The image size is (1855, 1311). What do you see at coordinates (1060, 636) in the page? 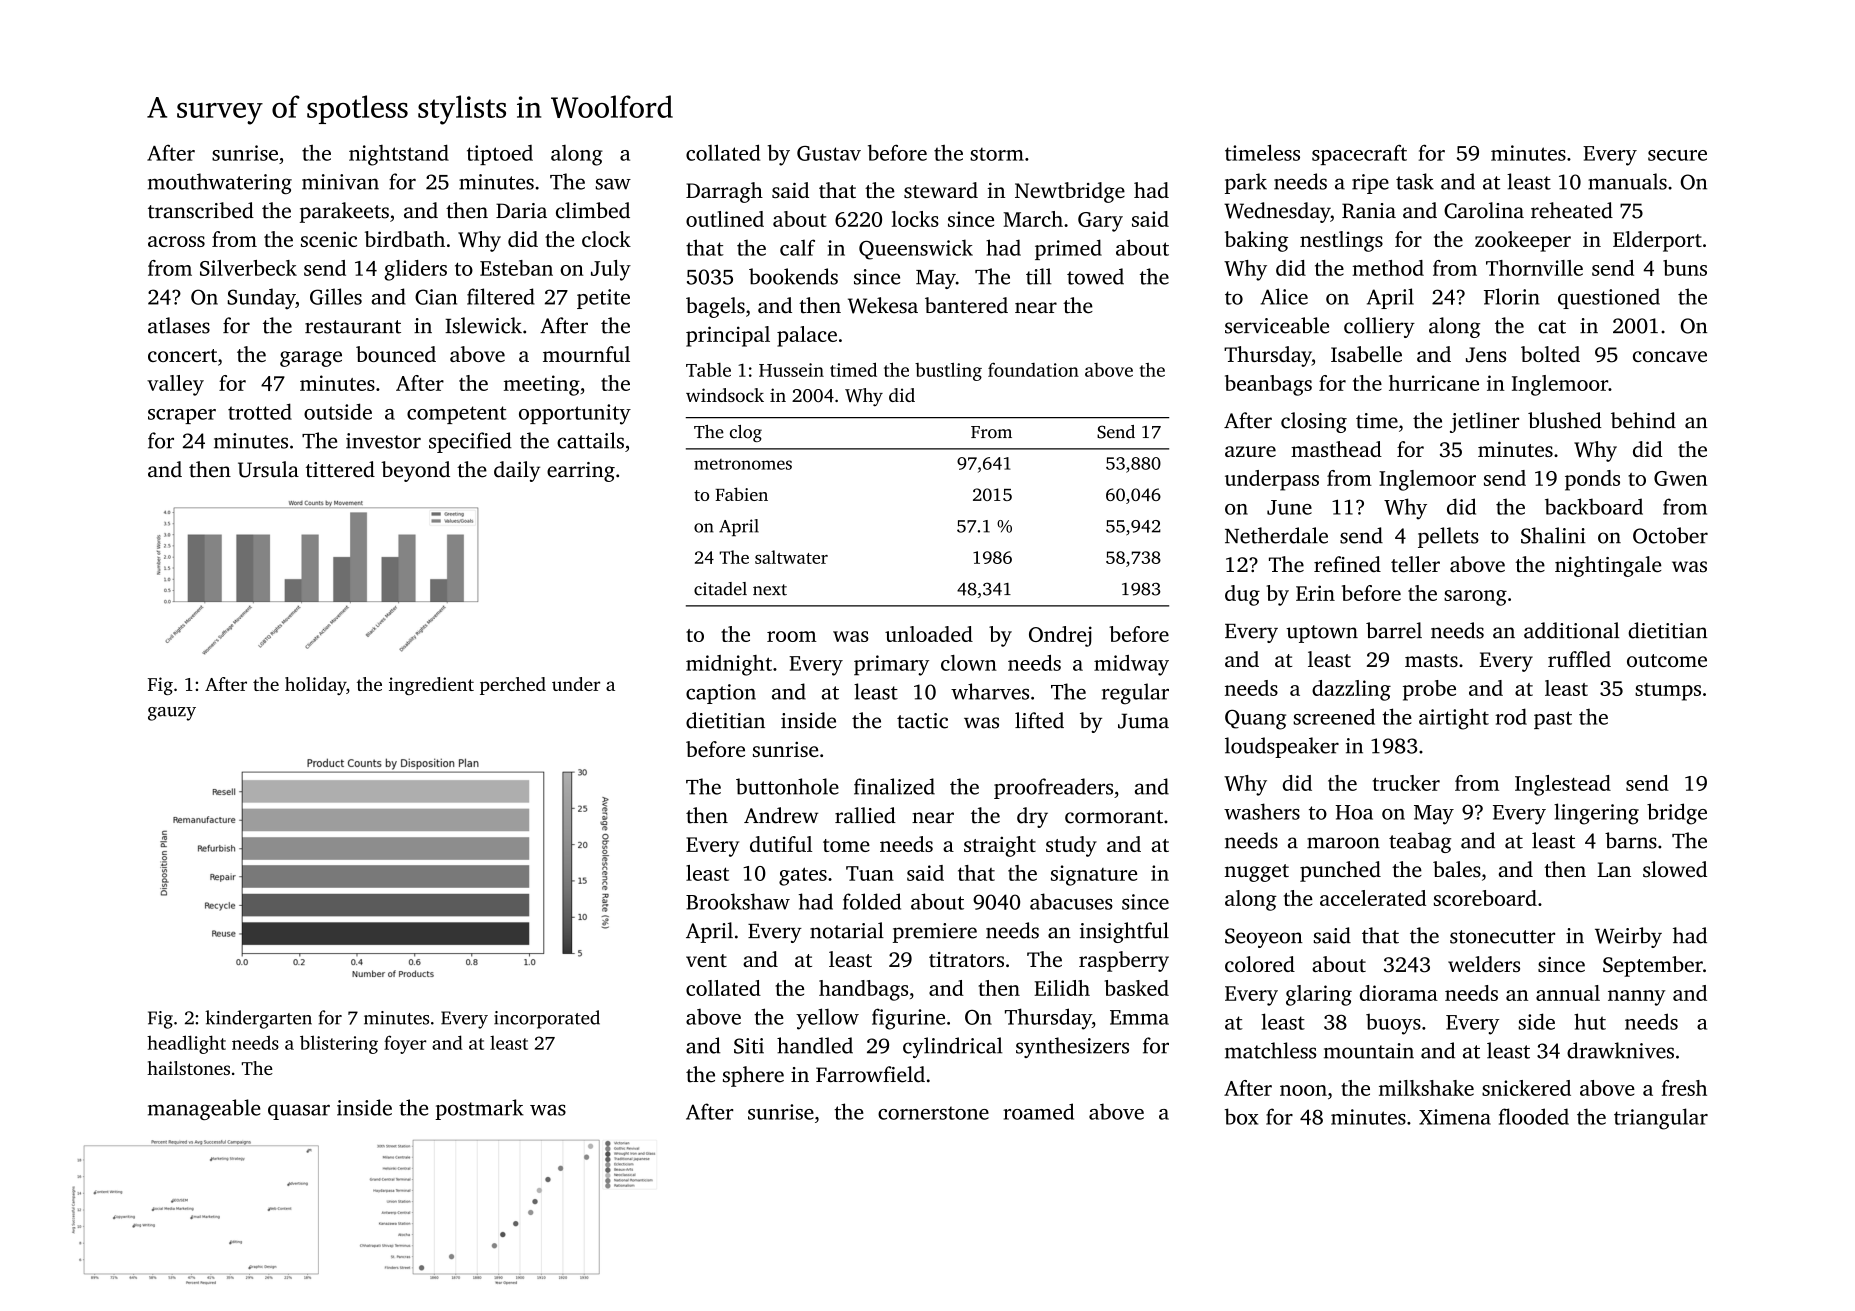
I see `Ondrej` at bounding box center [1060, 636].
